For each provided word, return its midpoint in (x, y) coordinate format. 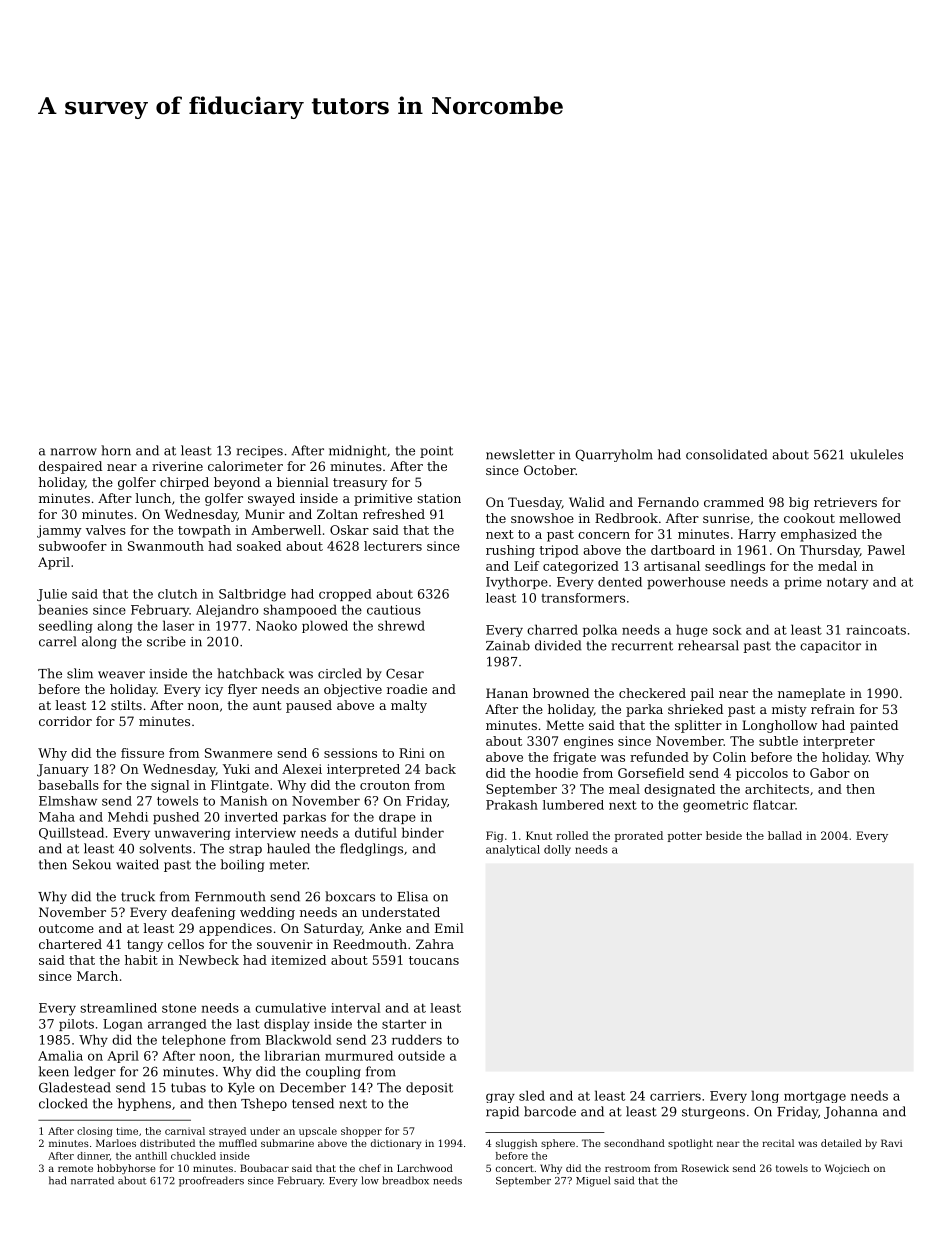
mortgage (815, 1097)
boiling (242, 865)
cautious (394, 610)
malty (409, 706)
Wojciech (847, 1169)
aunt (267, 705)
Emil (449, 928)
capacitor (830, 647)
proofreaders (211, 1181)
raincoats (876, 630)
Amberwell (286, 530)
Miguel (593, 1181)
